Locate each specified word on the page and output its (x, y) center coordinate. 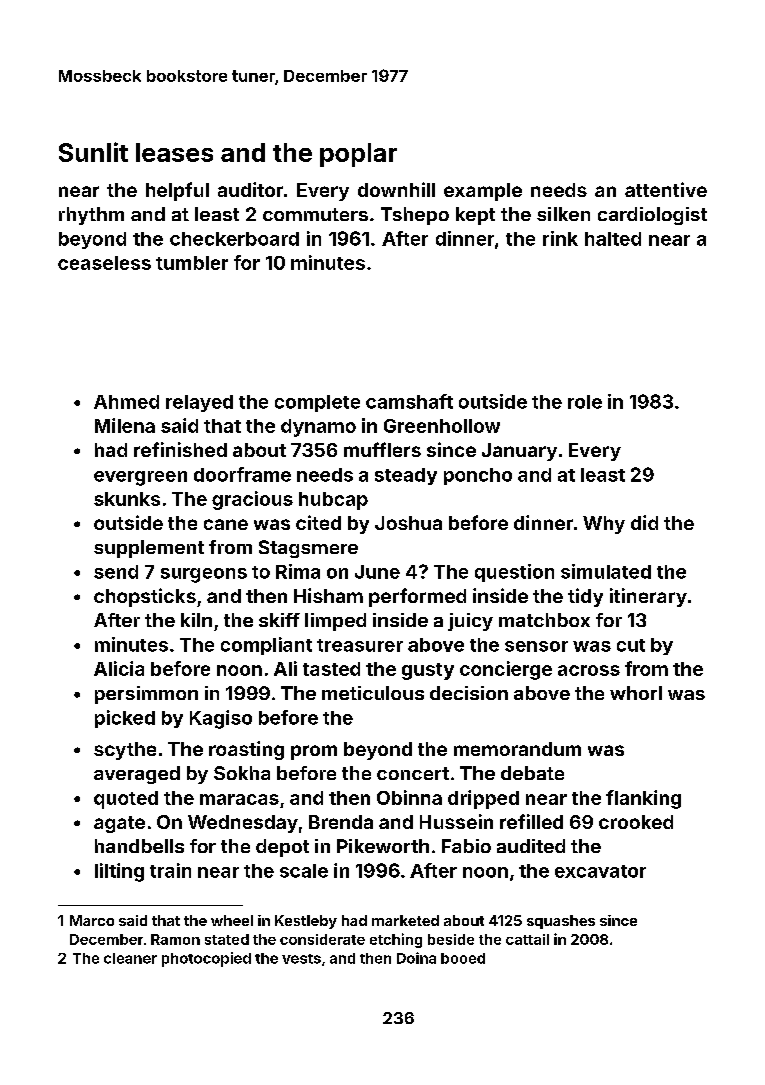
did (644, 522)
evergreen (140, 478)
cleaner (130, 958)
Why (604, 525)
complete (317, 403)
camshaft (409, 401)
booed (463, 958)
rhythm (91, 216)
